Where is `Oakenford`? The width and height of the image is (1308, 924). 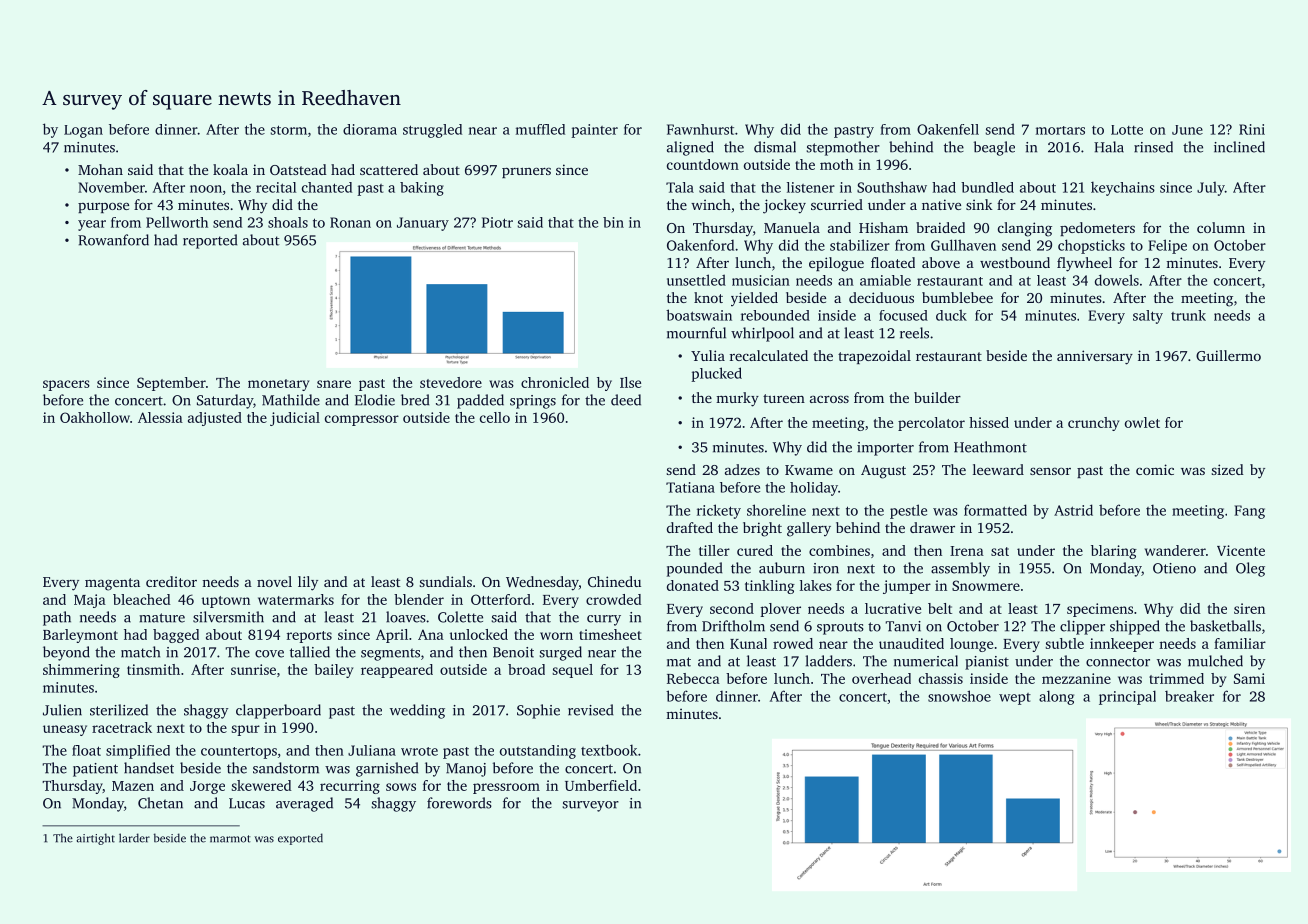
Oakenford is located at coordinates (700, 245).
